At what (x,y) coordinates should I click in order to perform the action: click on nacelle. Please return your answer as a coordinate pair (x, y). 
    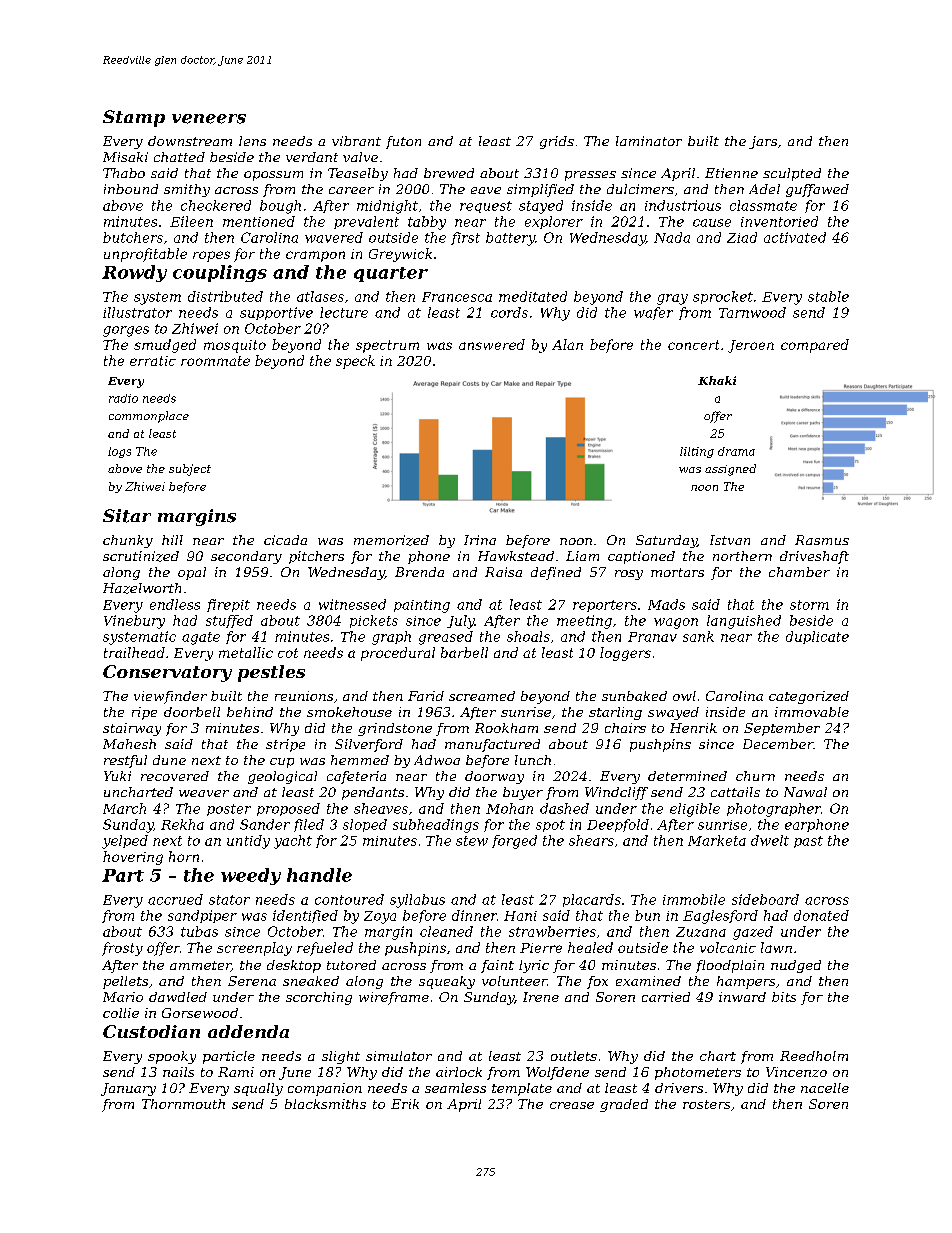
    Looking at the image, I should click on (825, 1088).
